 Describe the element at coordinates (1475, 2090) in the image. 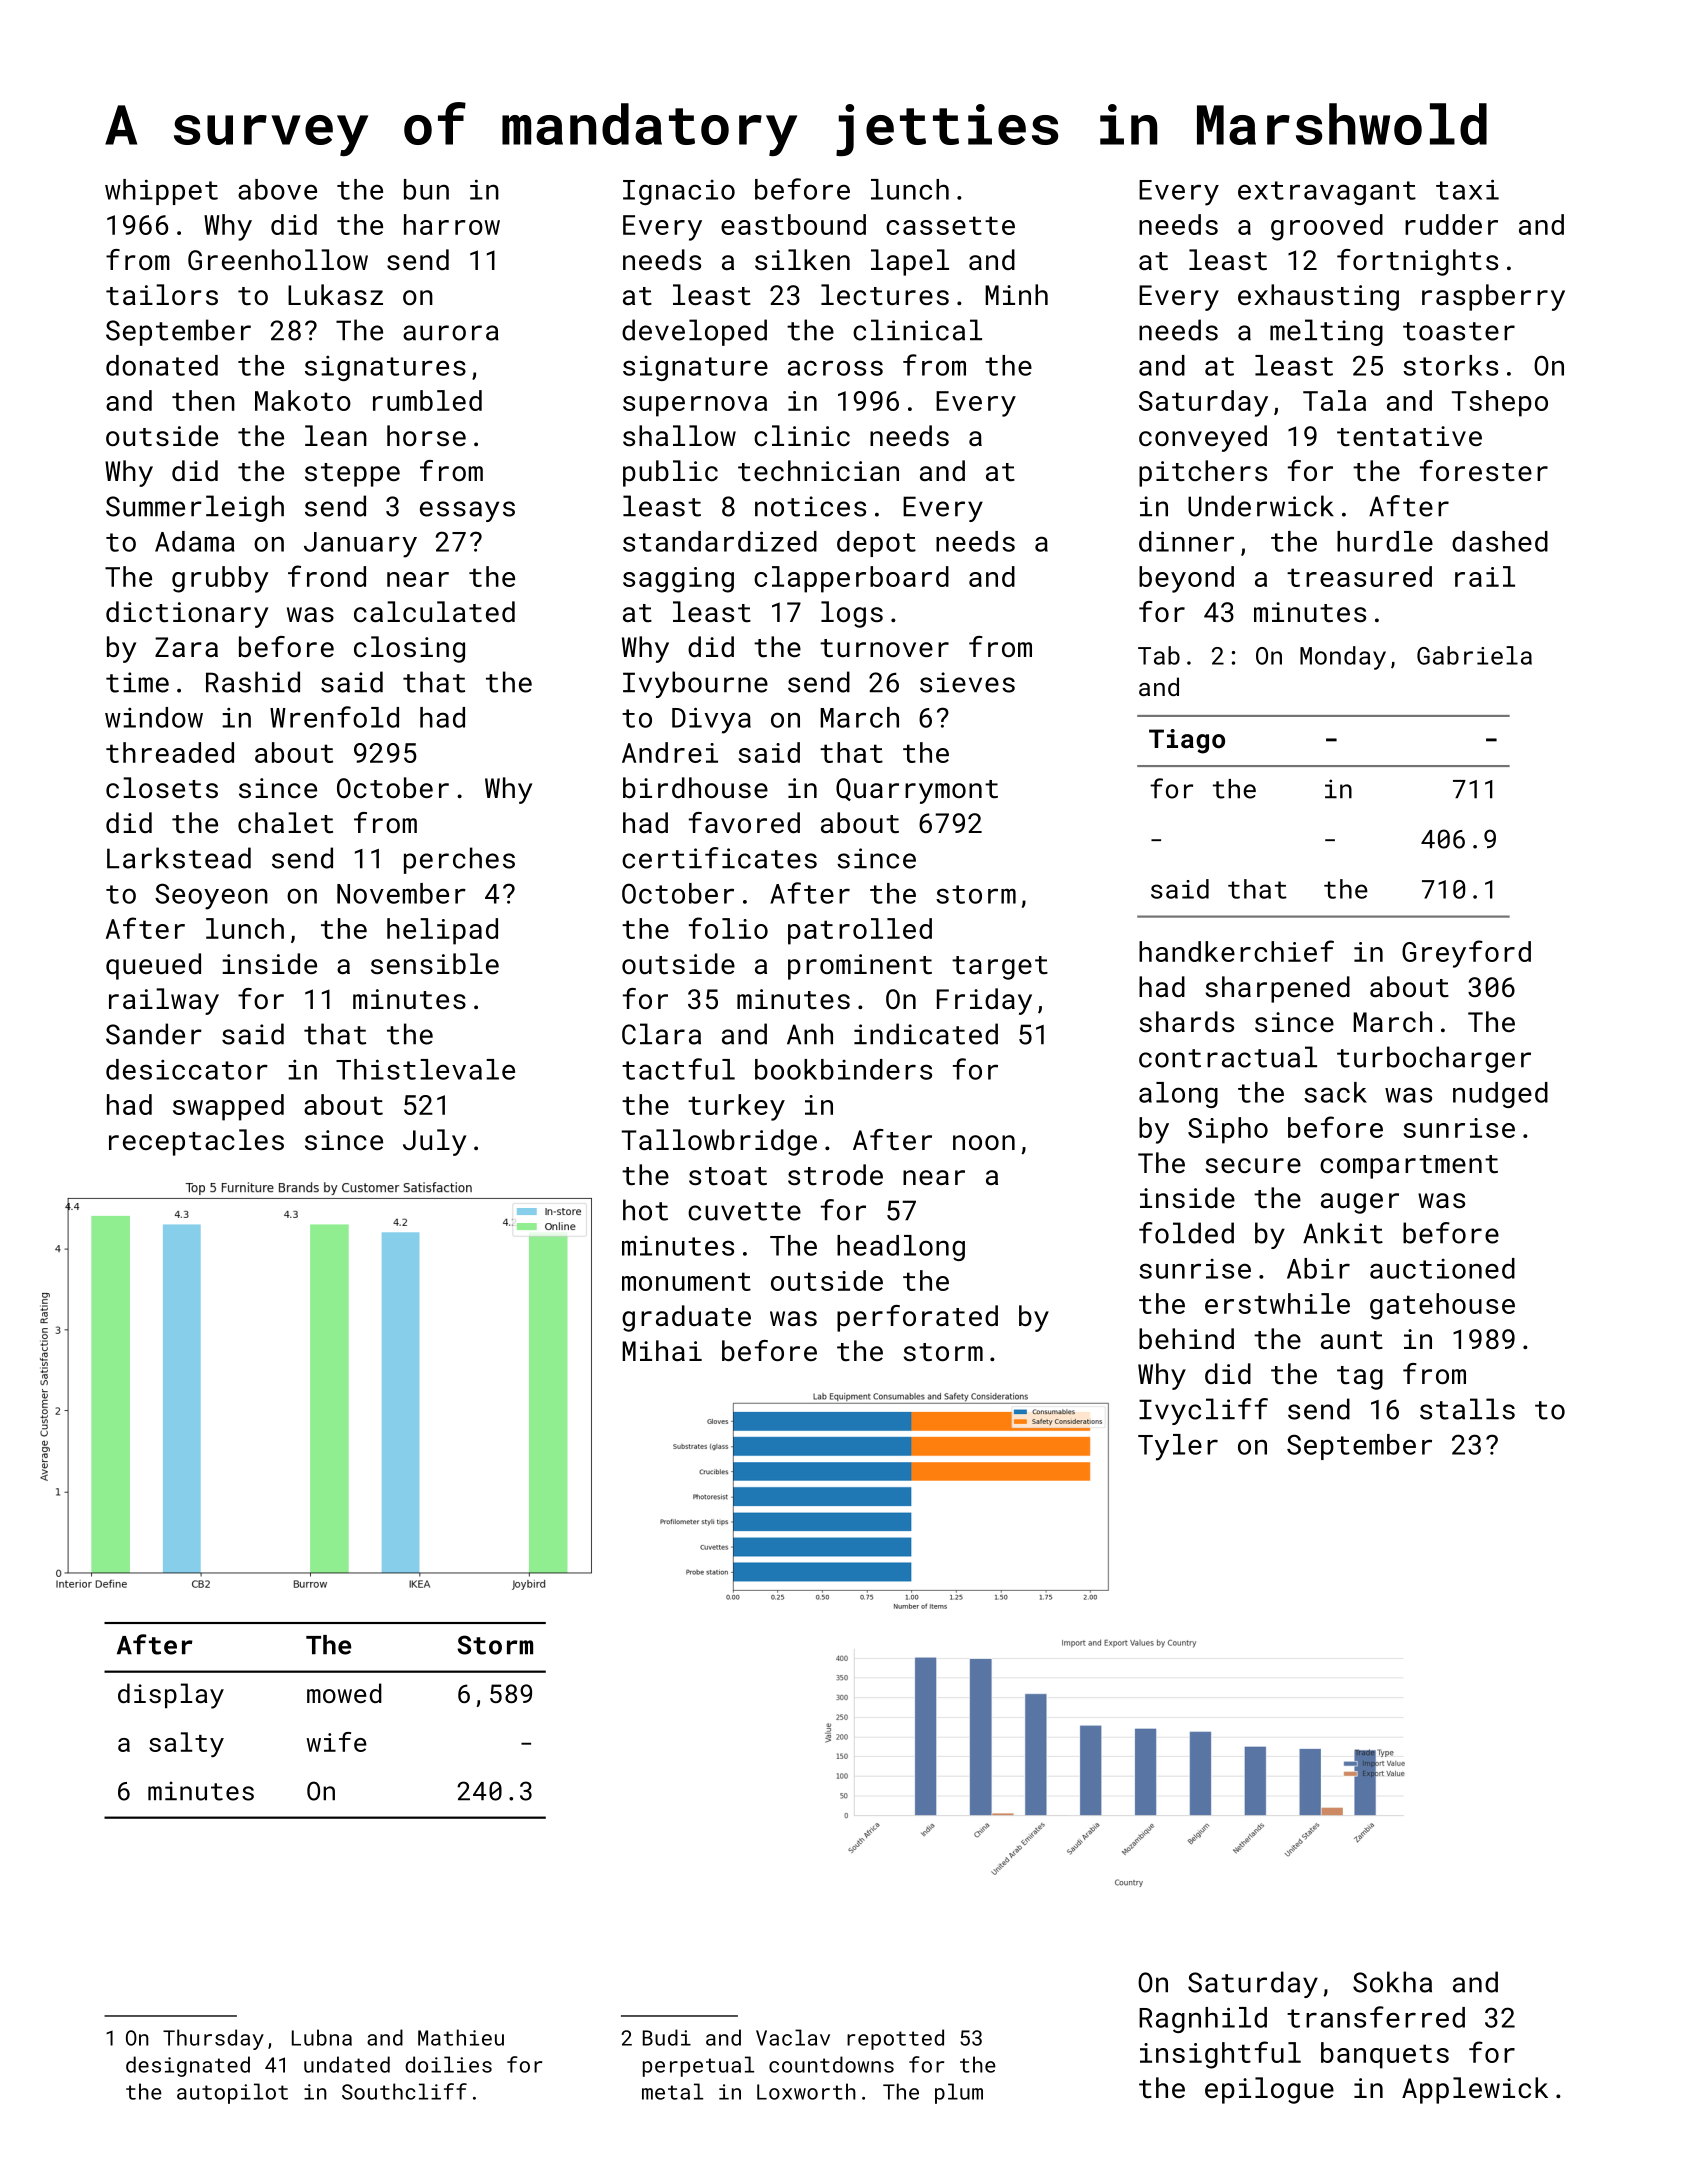

I see `Applewick` at that location.
